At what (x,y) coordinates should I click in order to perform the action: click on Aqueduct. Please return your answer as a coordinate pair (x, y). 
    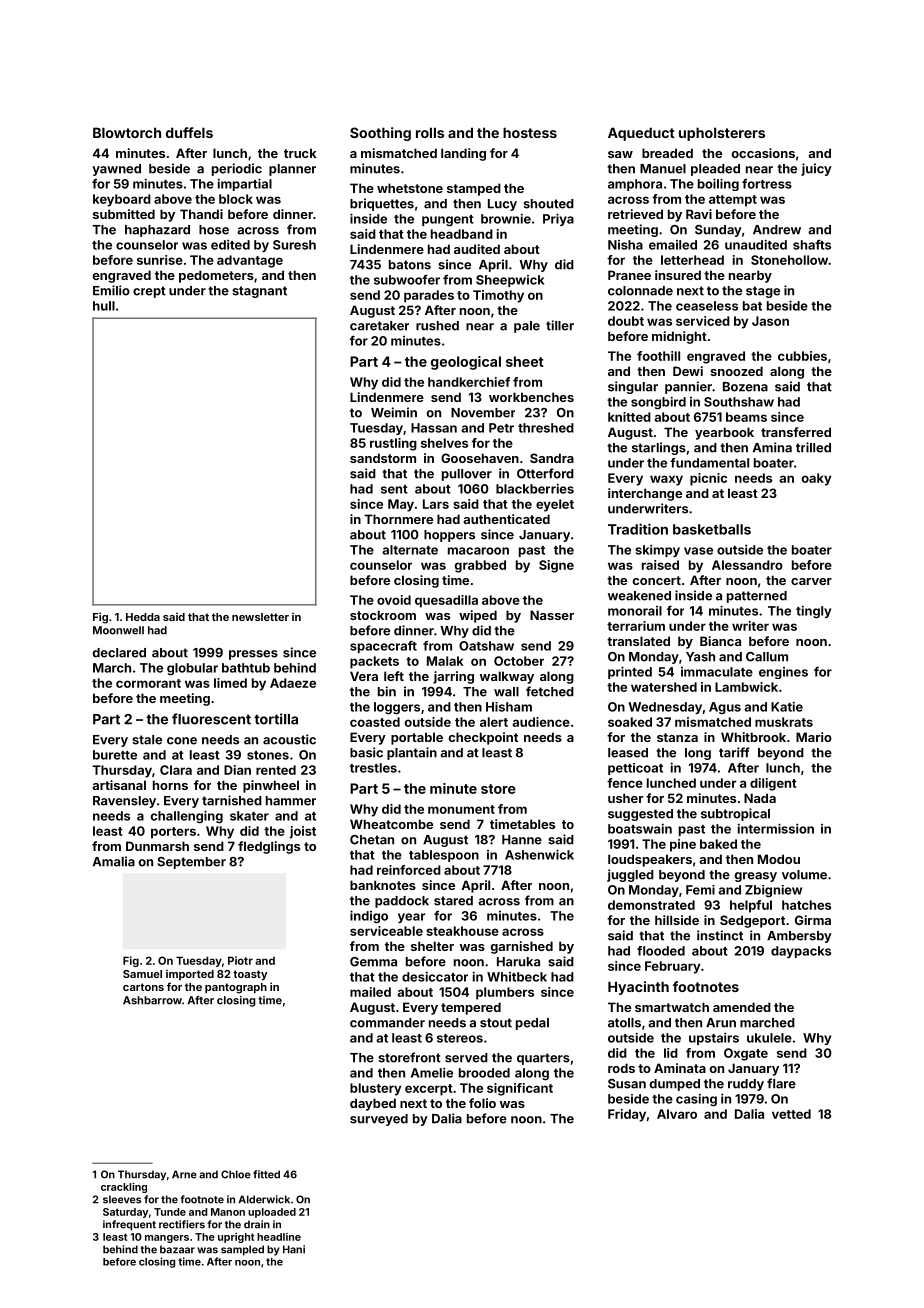
    Looking at the image, I should click on (641, 134).
